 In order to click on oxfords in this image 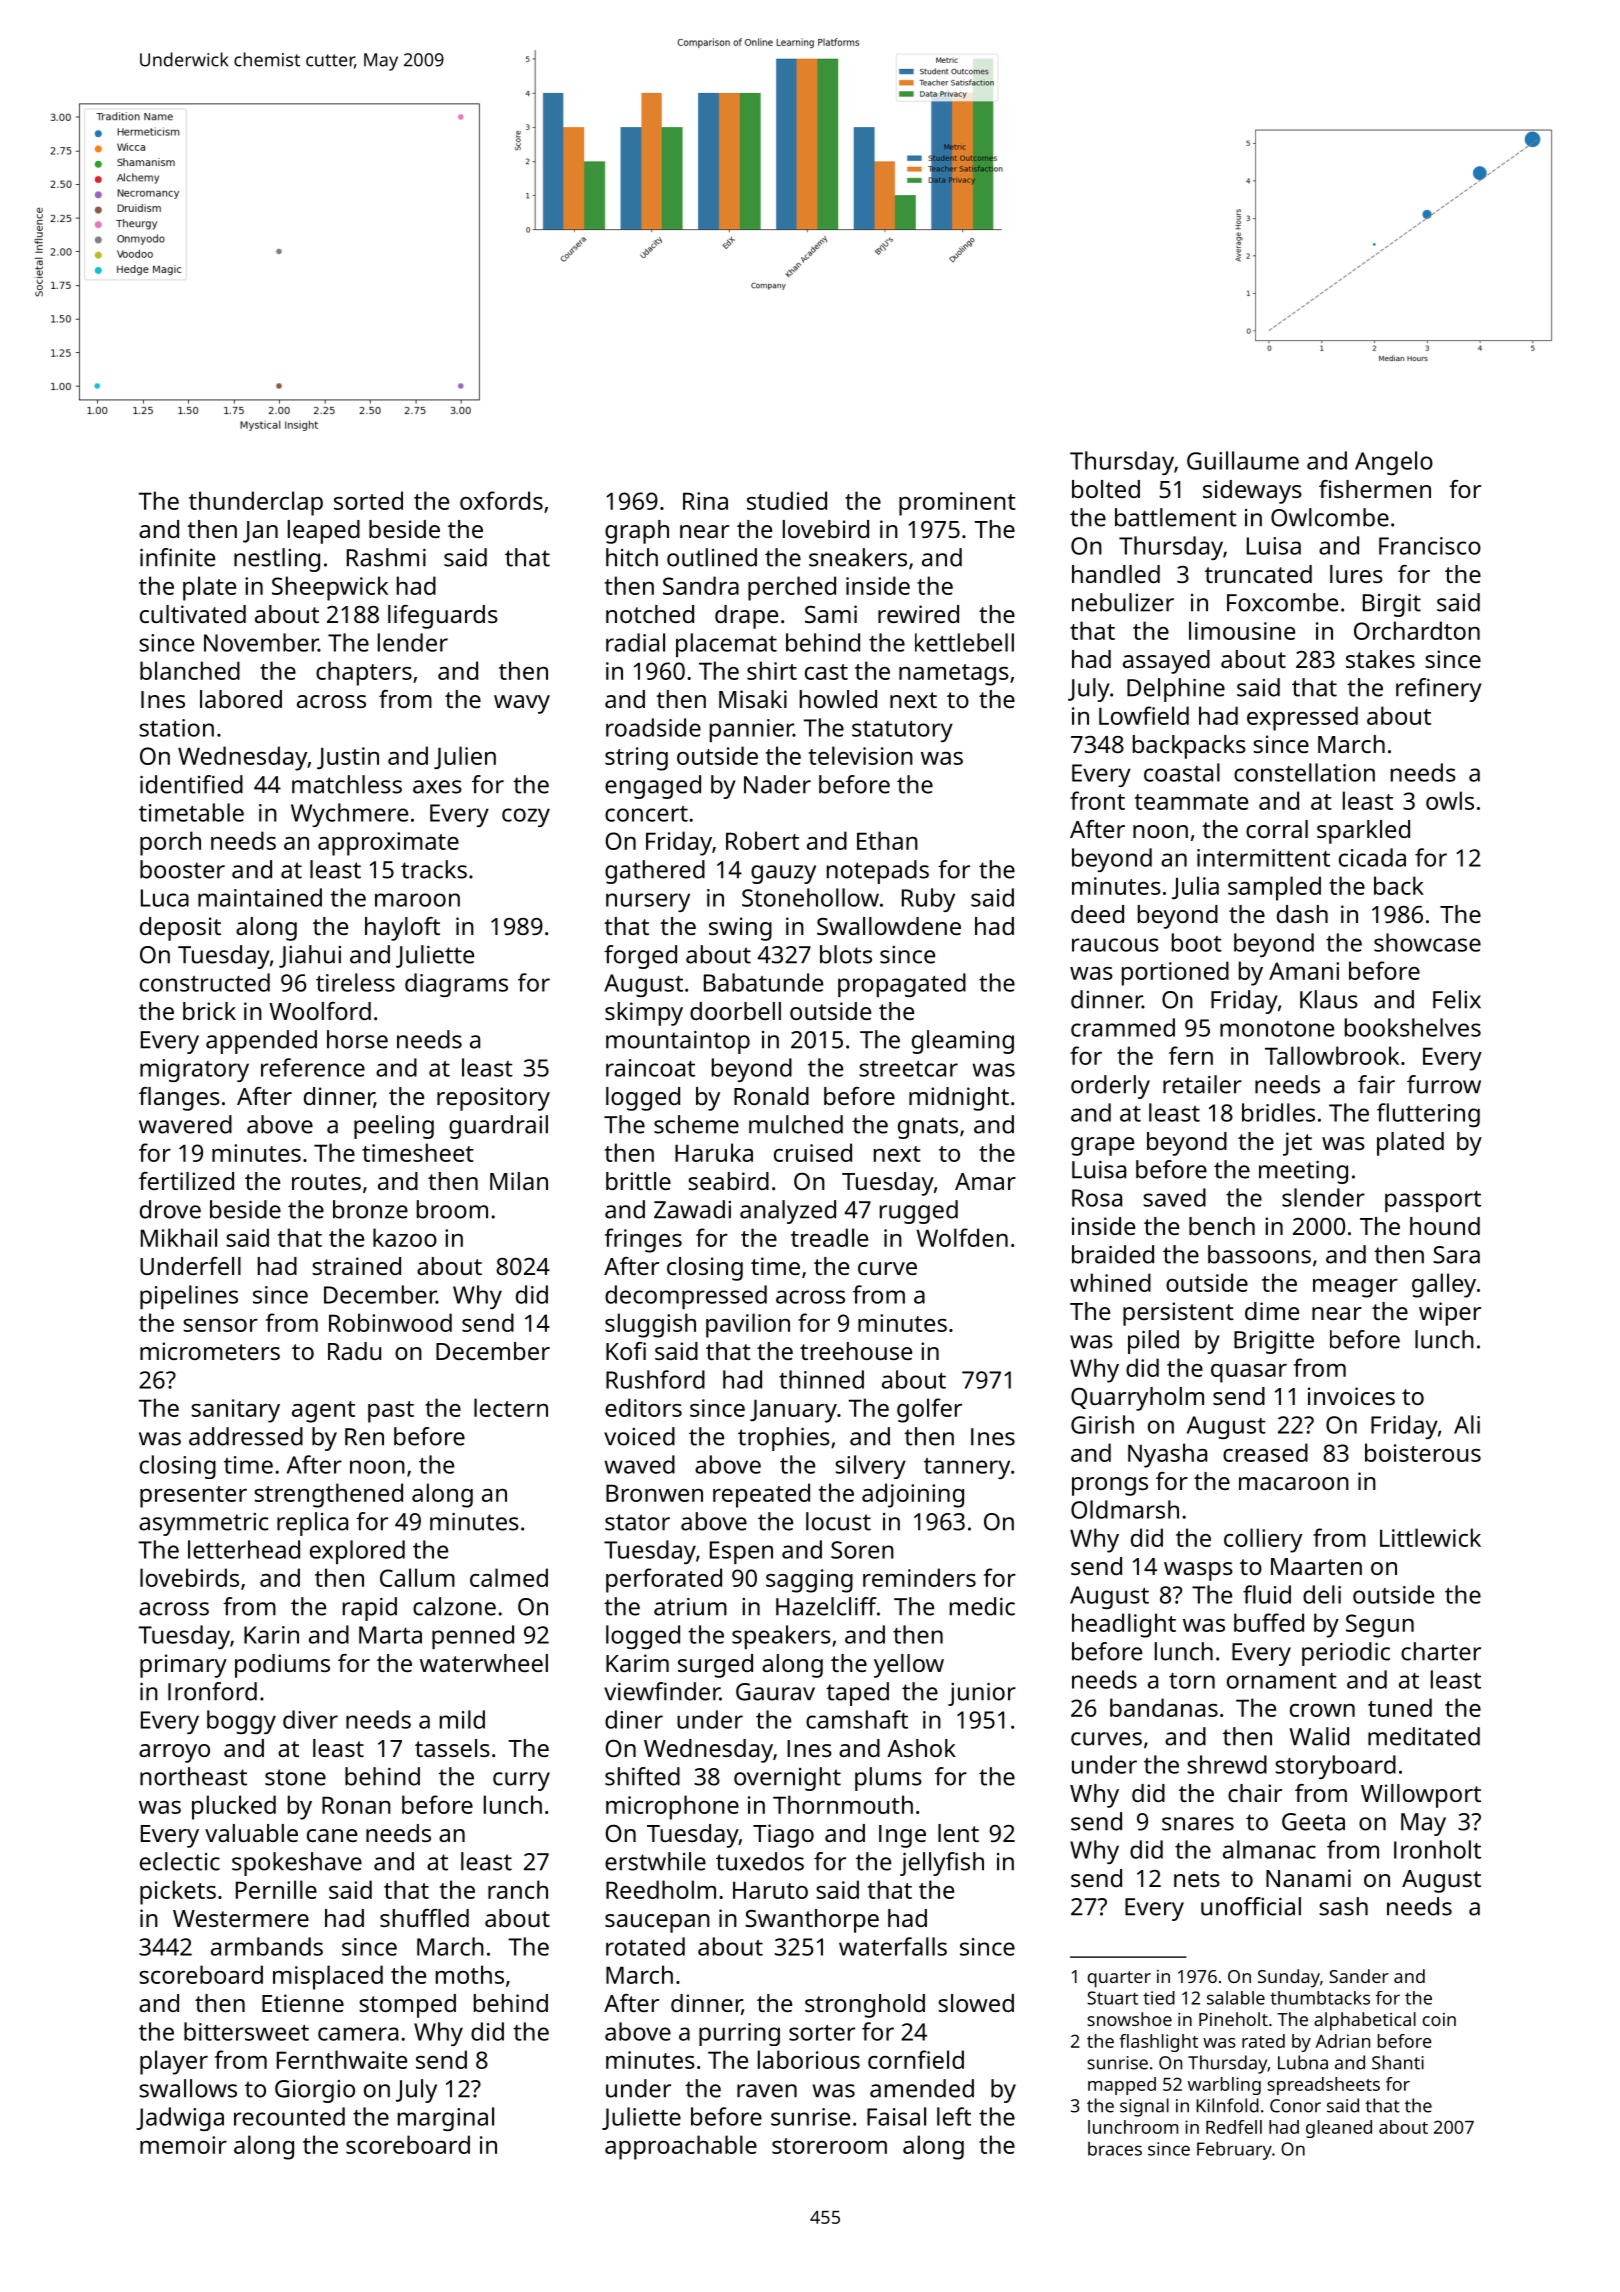, I will do `click(501, 500)`.
